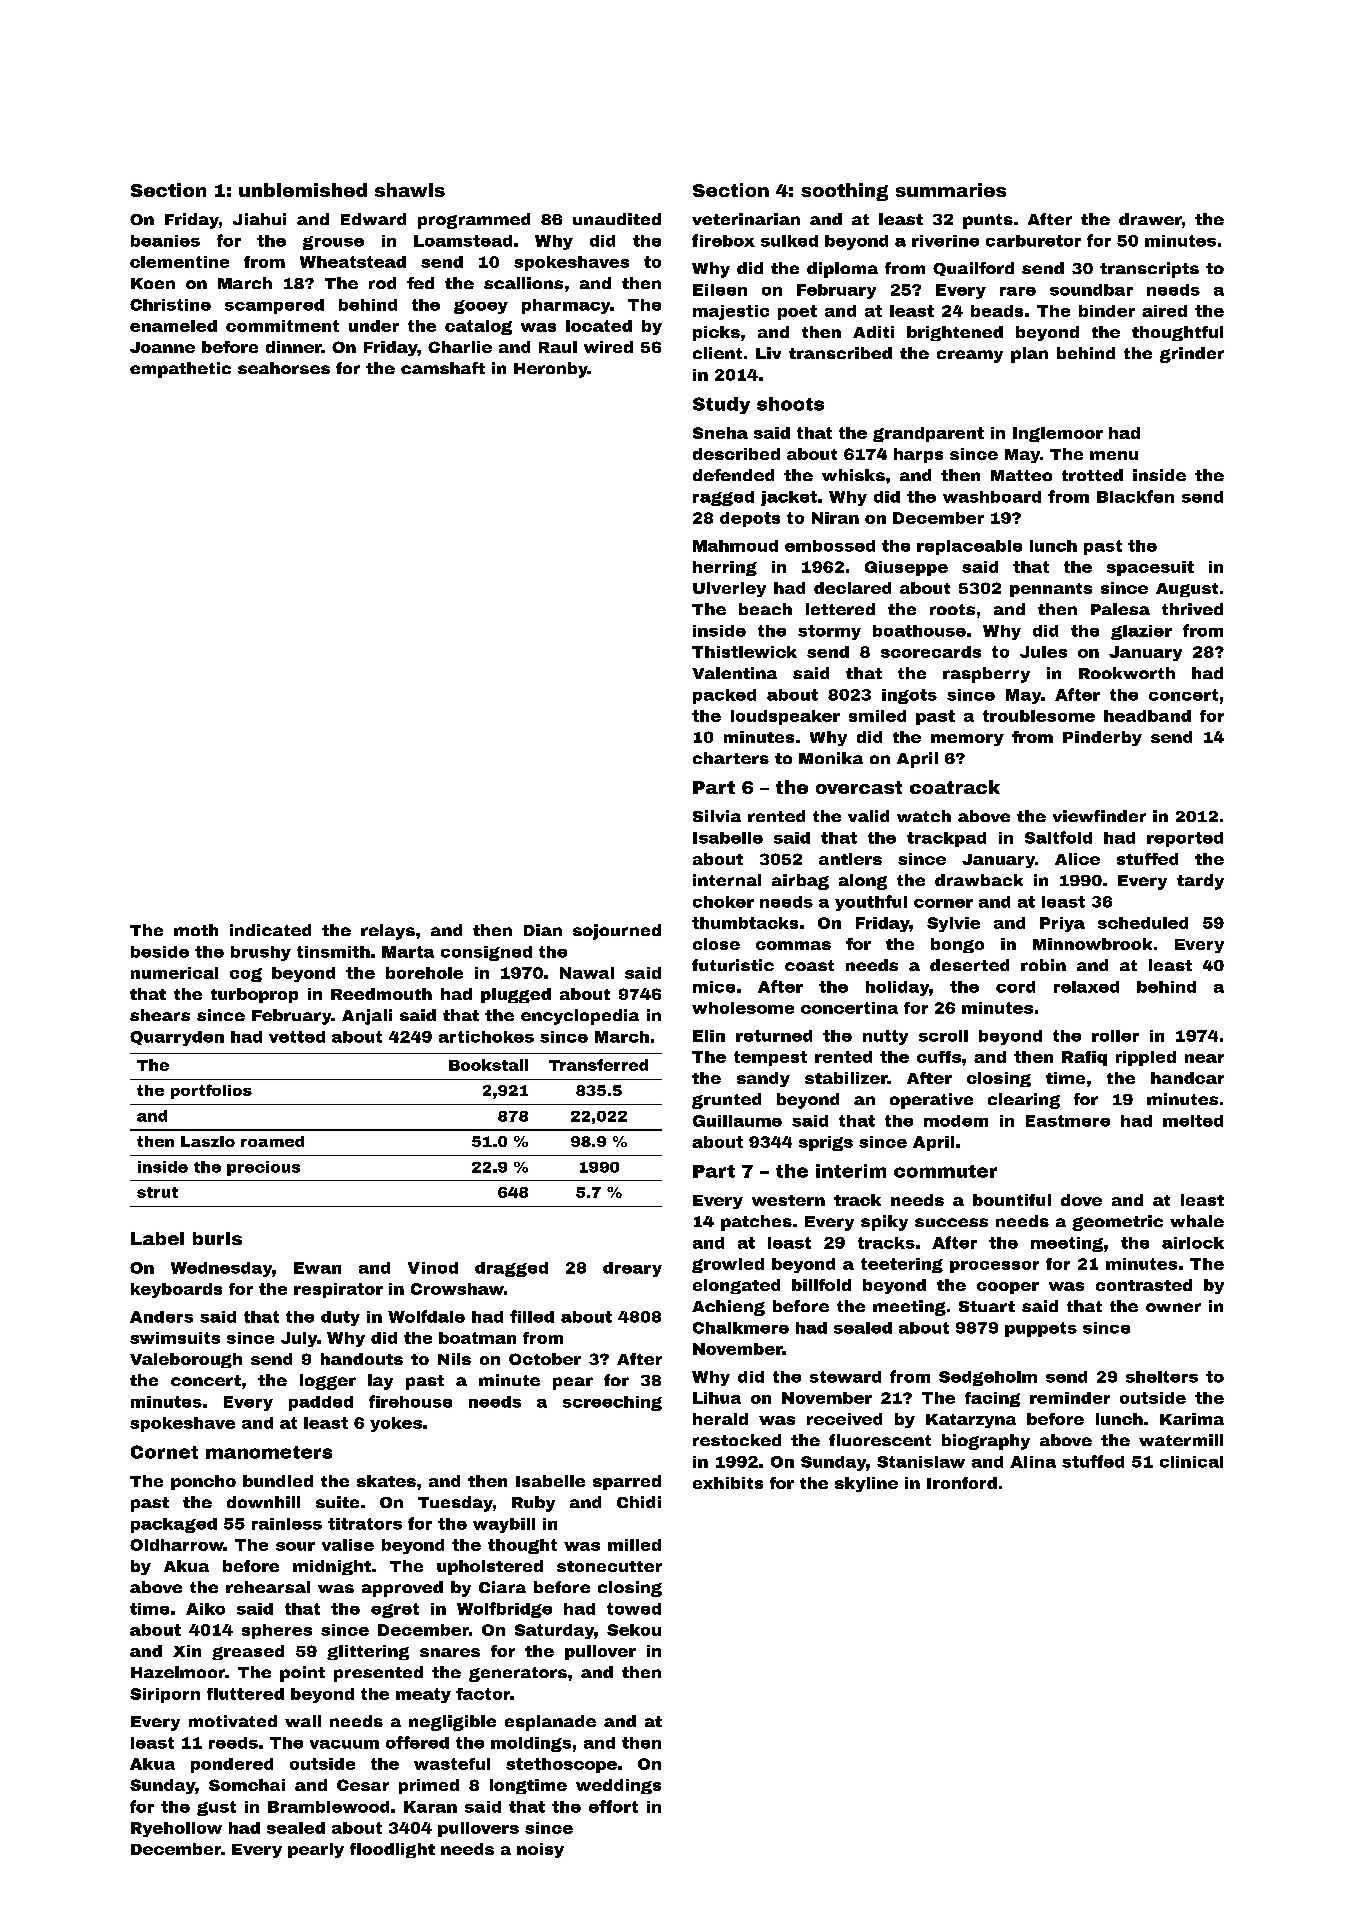 The width and height of the page is (1354, 1915). What do you see at coordinates (1015, 987) in the page?
I see `cord` at bounding box center [1015, 987].
